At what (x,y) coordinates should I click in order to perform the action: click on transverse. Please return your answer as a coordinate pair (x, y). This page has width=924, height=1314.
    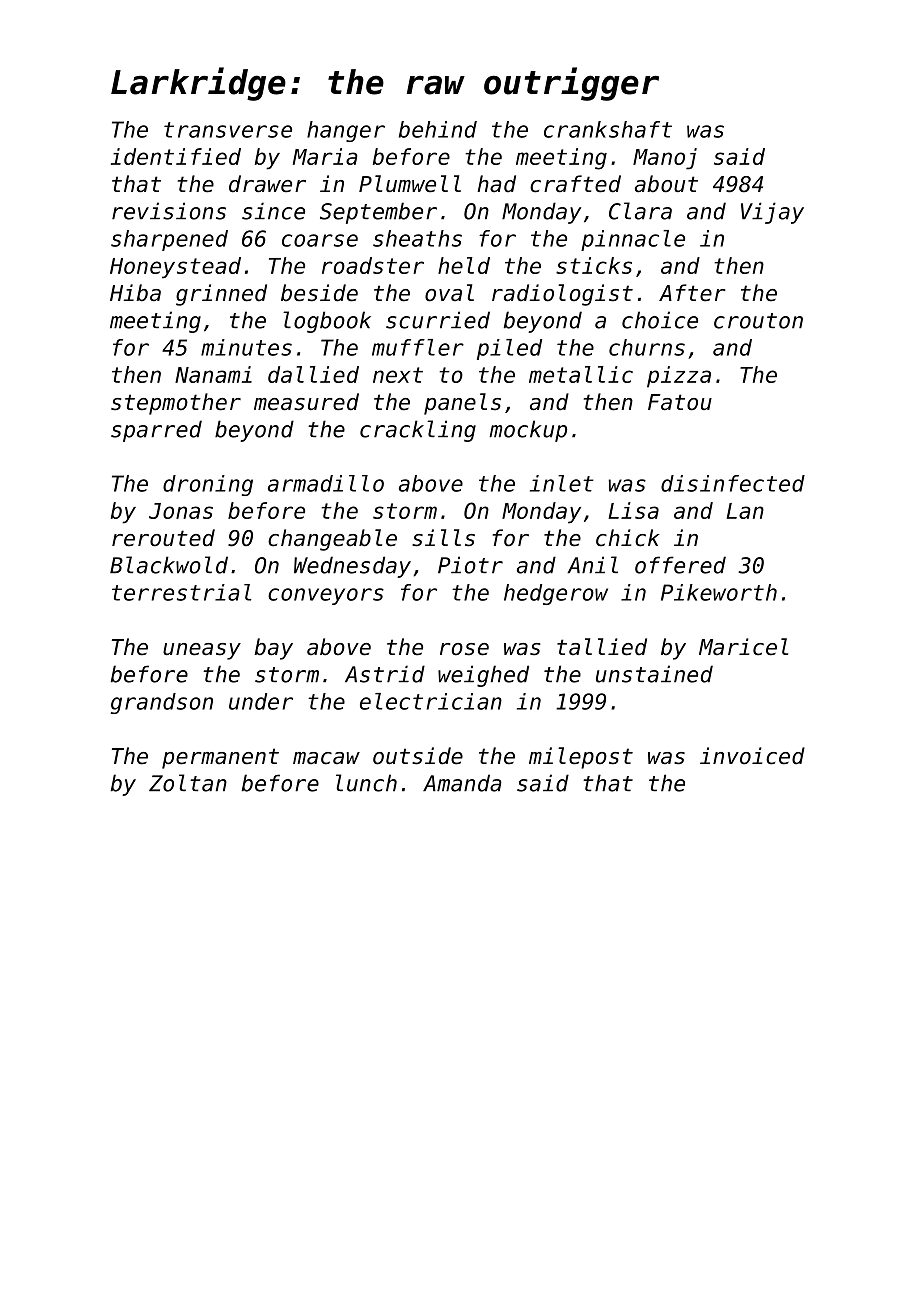
    Looking at the image, I should click on (228, 130).
